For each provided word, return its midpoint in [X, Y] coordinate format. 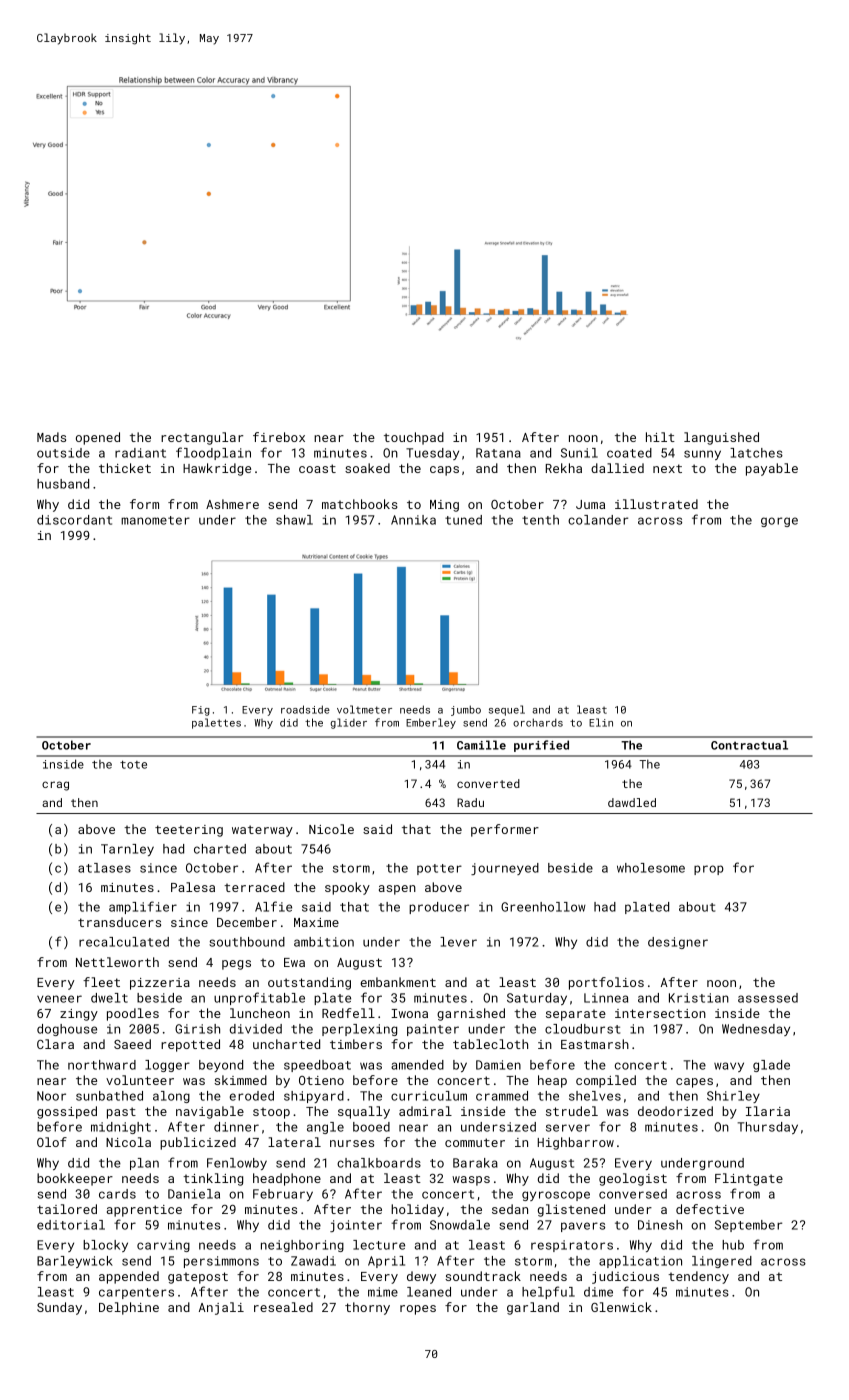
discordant [74, 520]
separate [576, 1015]
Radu [470, 802]
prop [709, 870]
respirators [572, 1246]
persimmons [221, 1262]
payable [772, 469]
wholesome [651, 868]
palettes [216, 723]
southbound [247, 942]
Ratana [498, 453]
